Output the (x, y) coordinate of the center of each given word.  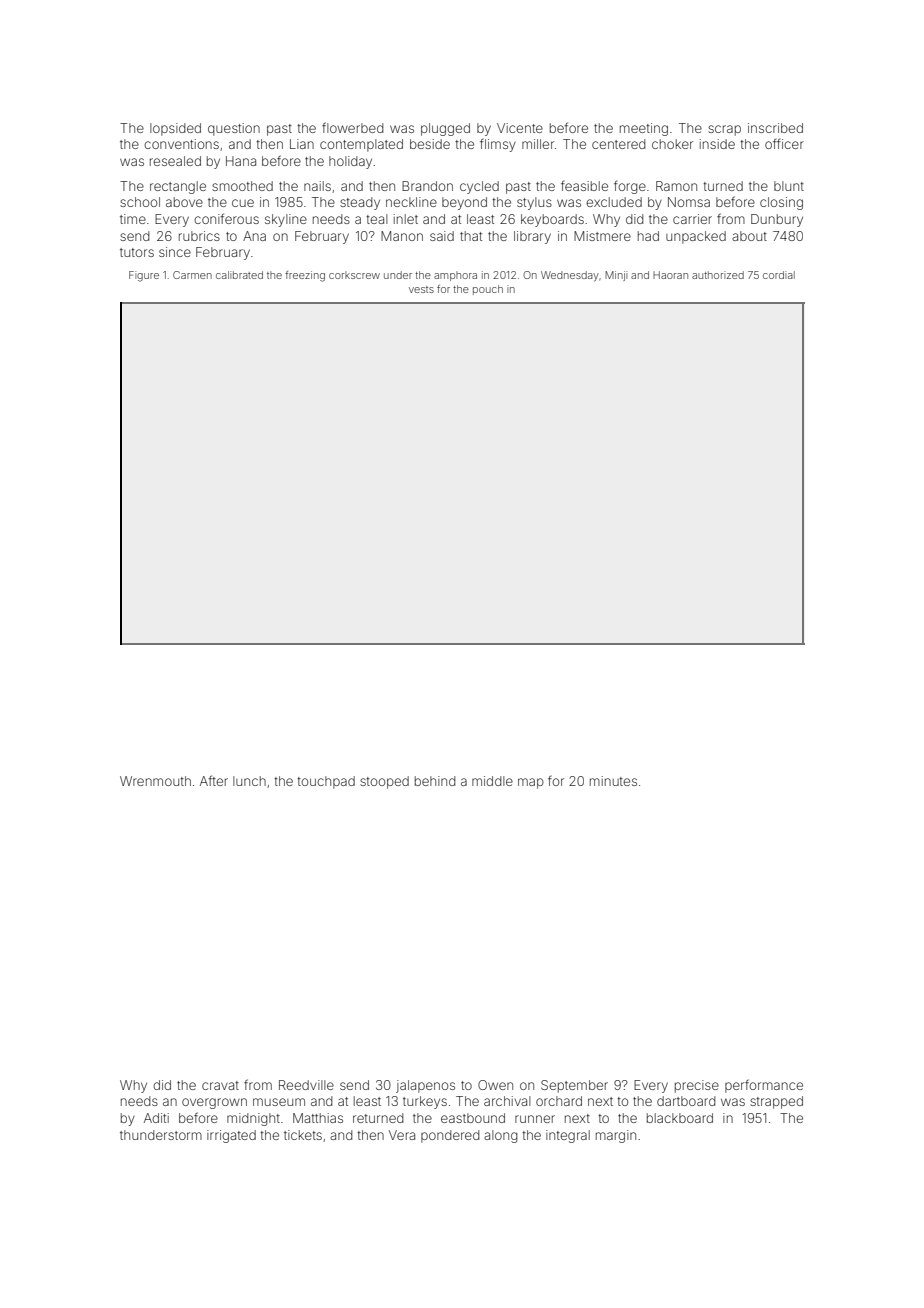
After (214, 780)
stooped (384, 782)
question (234, 129)
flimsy (498, 145)
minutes (613, 781)
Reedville (306, 1085)
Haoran (670, 275)
